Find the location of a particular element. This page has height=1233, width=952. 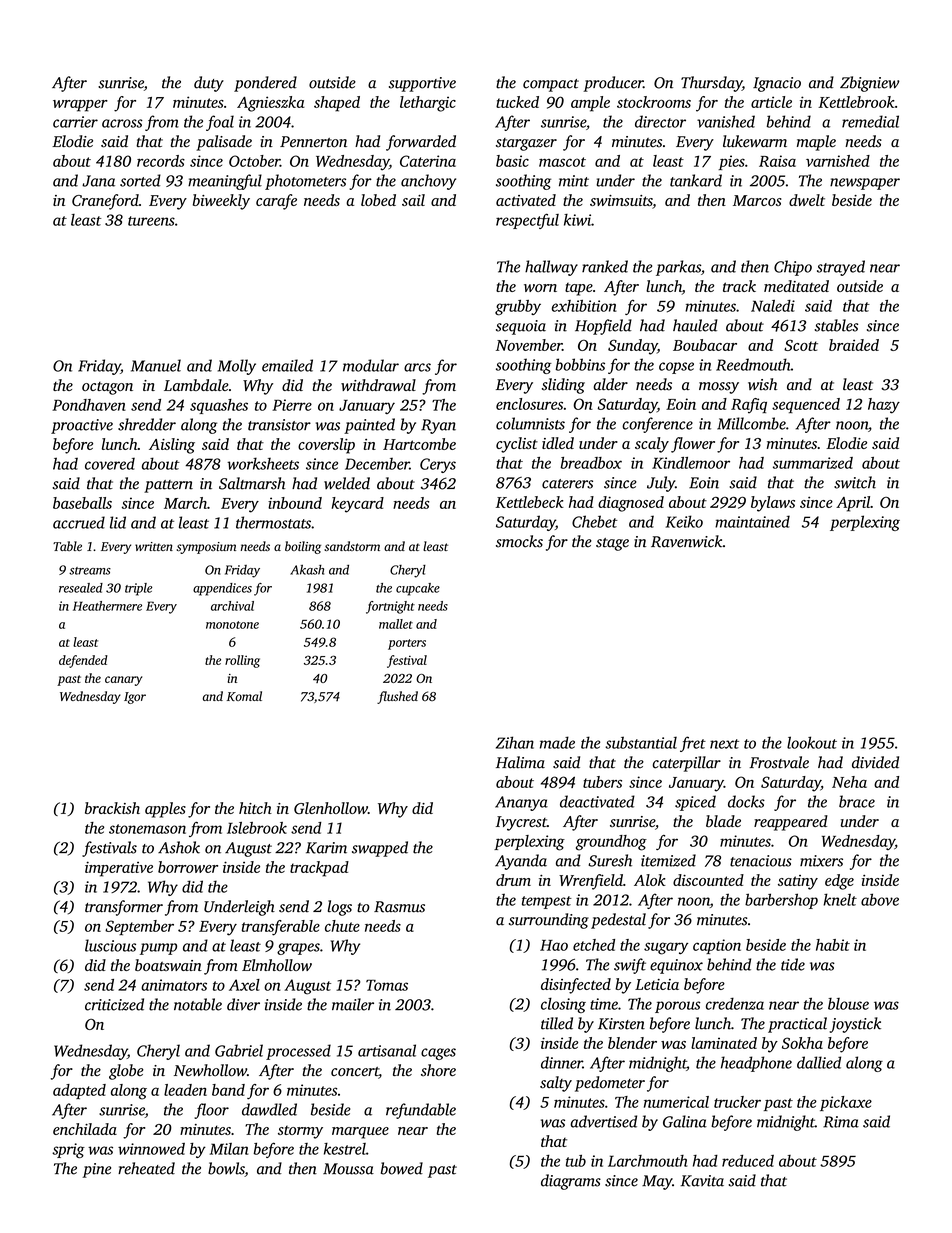

defended is located at coordinates (83, 661).
